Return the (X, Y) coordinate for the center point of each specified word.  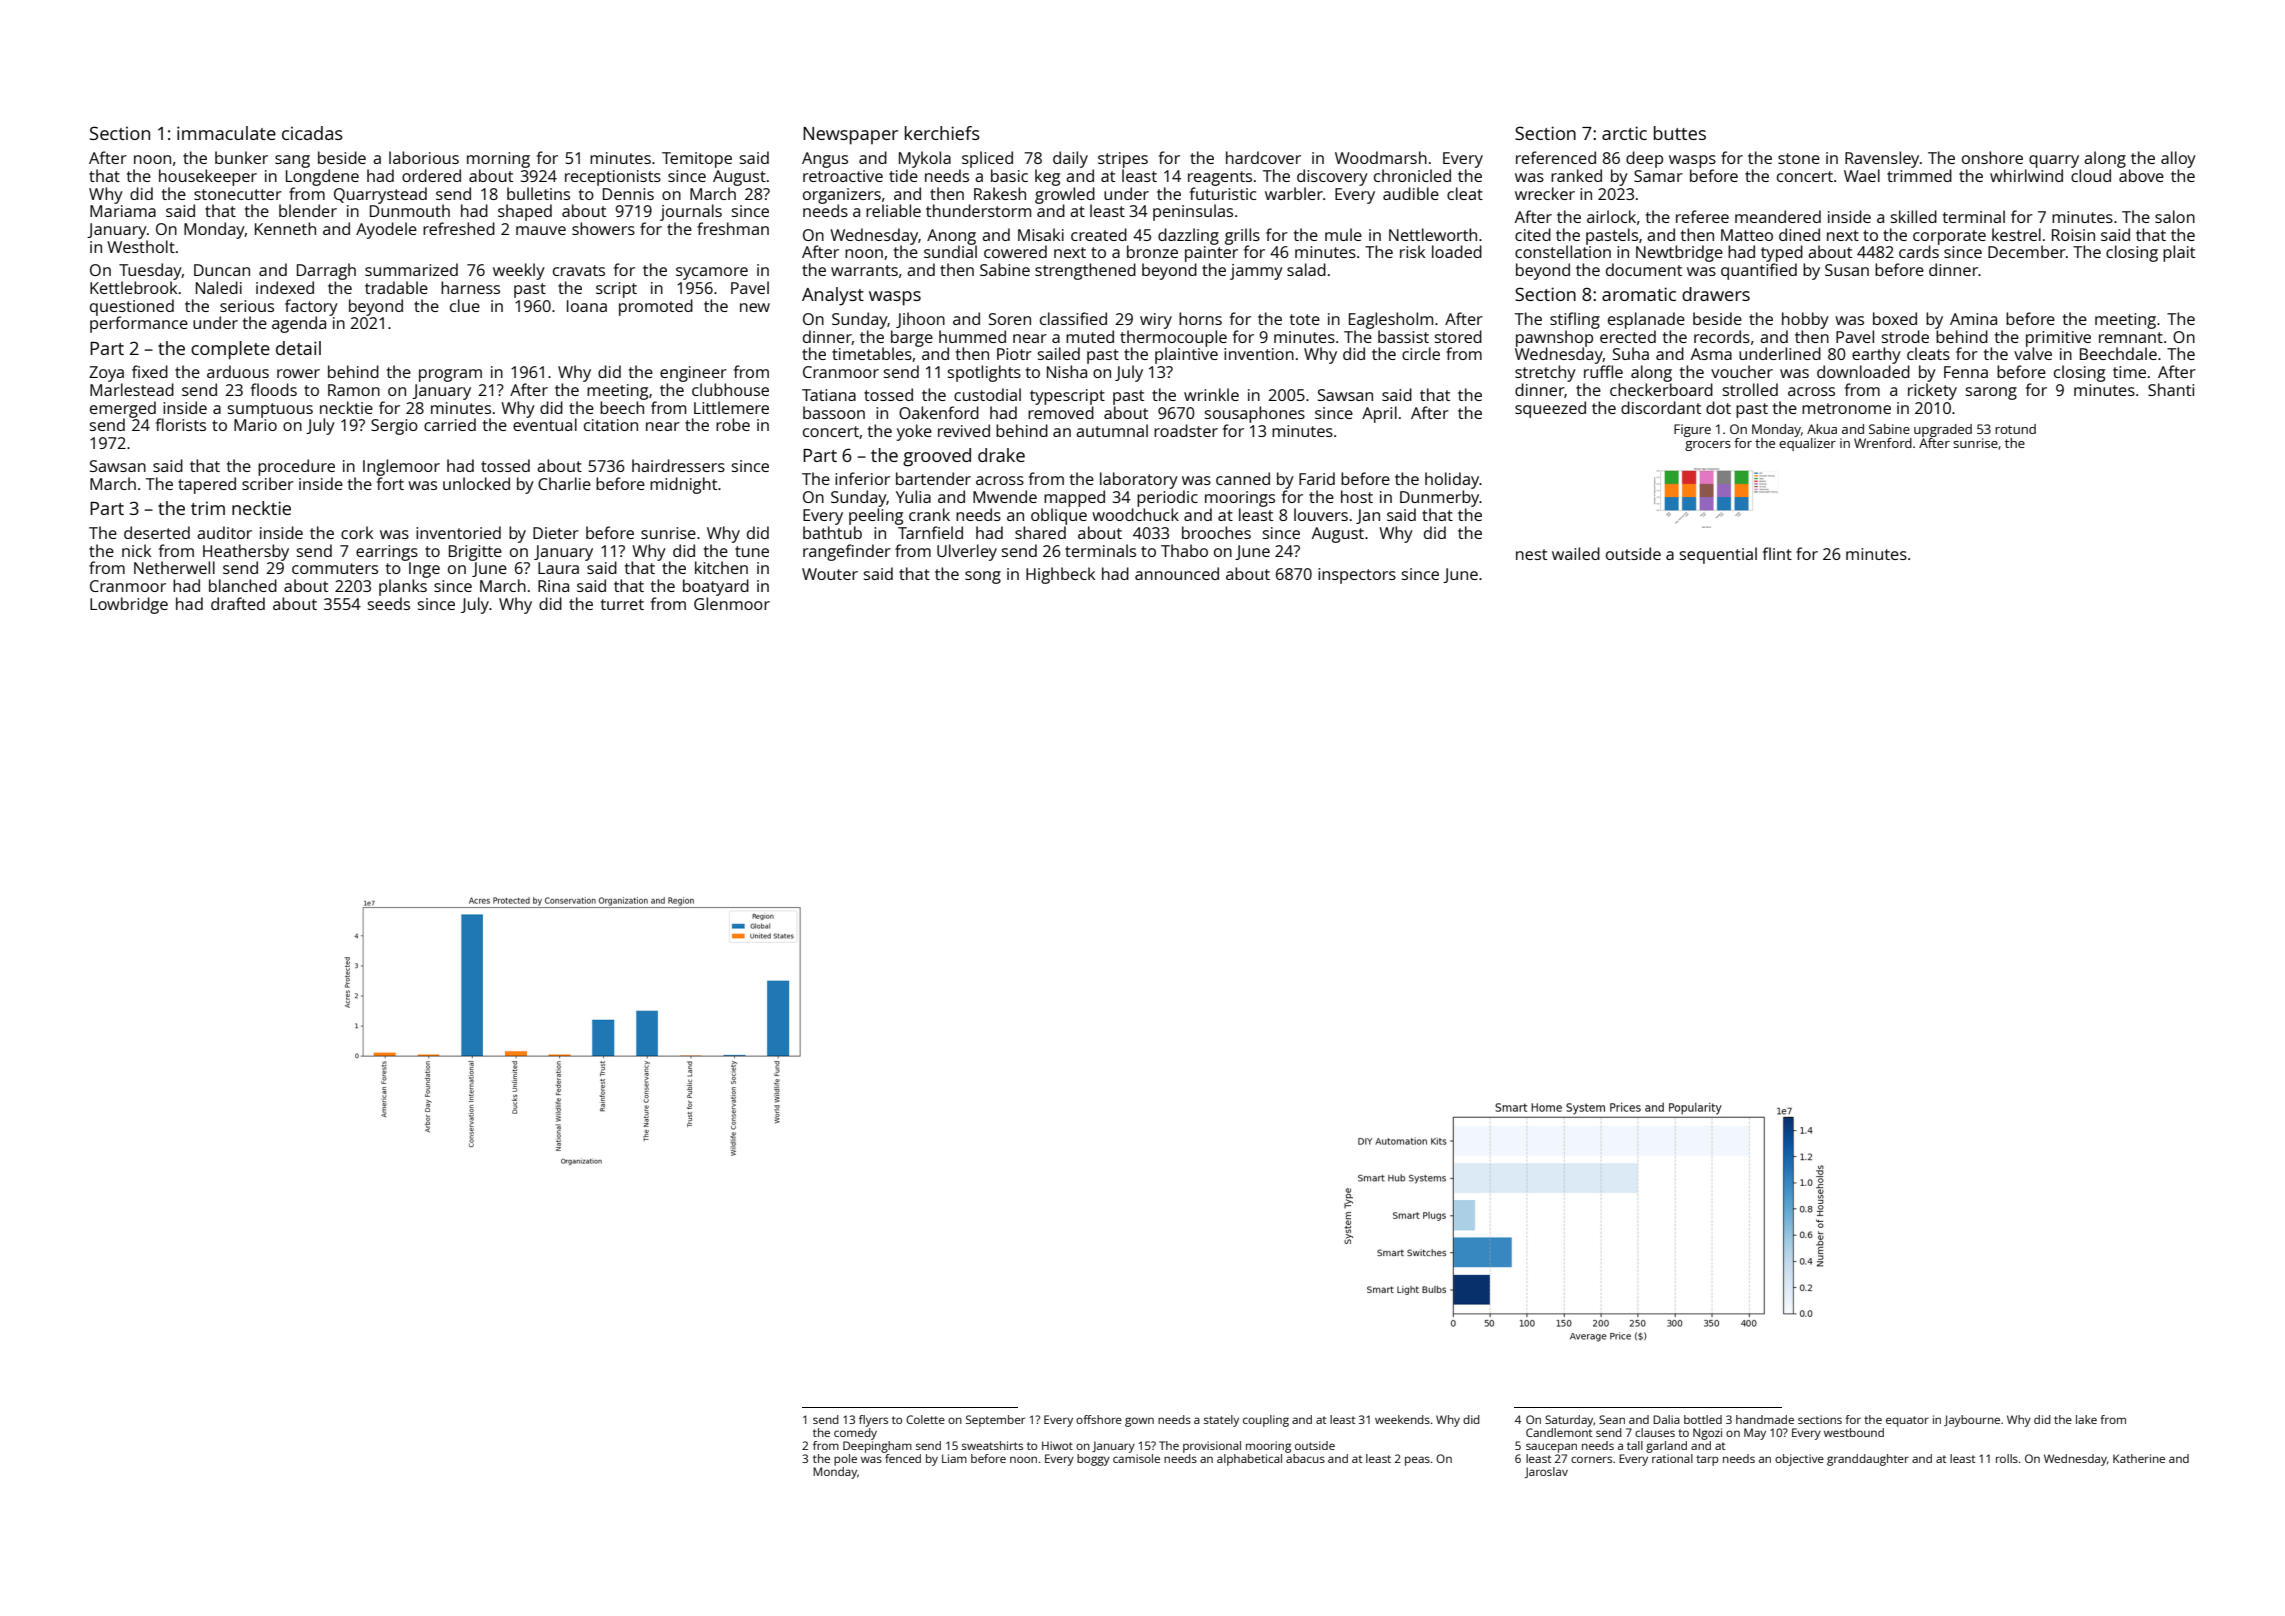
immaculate (226, 133)
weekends (1402, 1419)
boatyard (716, 587)
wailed (1576, 553)
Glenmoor (732, 603)
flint (1777, 553)
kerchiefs (942, 133)
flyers (873, 1421)
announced (1177, 573)
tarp (1707, 1460)
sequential (1718, 555)
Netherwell (174, 567)
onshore (1992, 157)
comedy (855, 1434)
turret (622, 604)
